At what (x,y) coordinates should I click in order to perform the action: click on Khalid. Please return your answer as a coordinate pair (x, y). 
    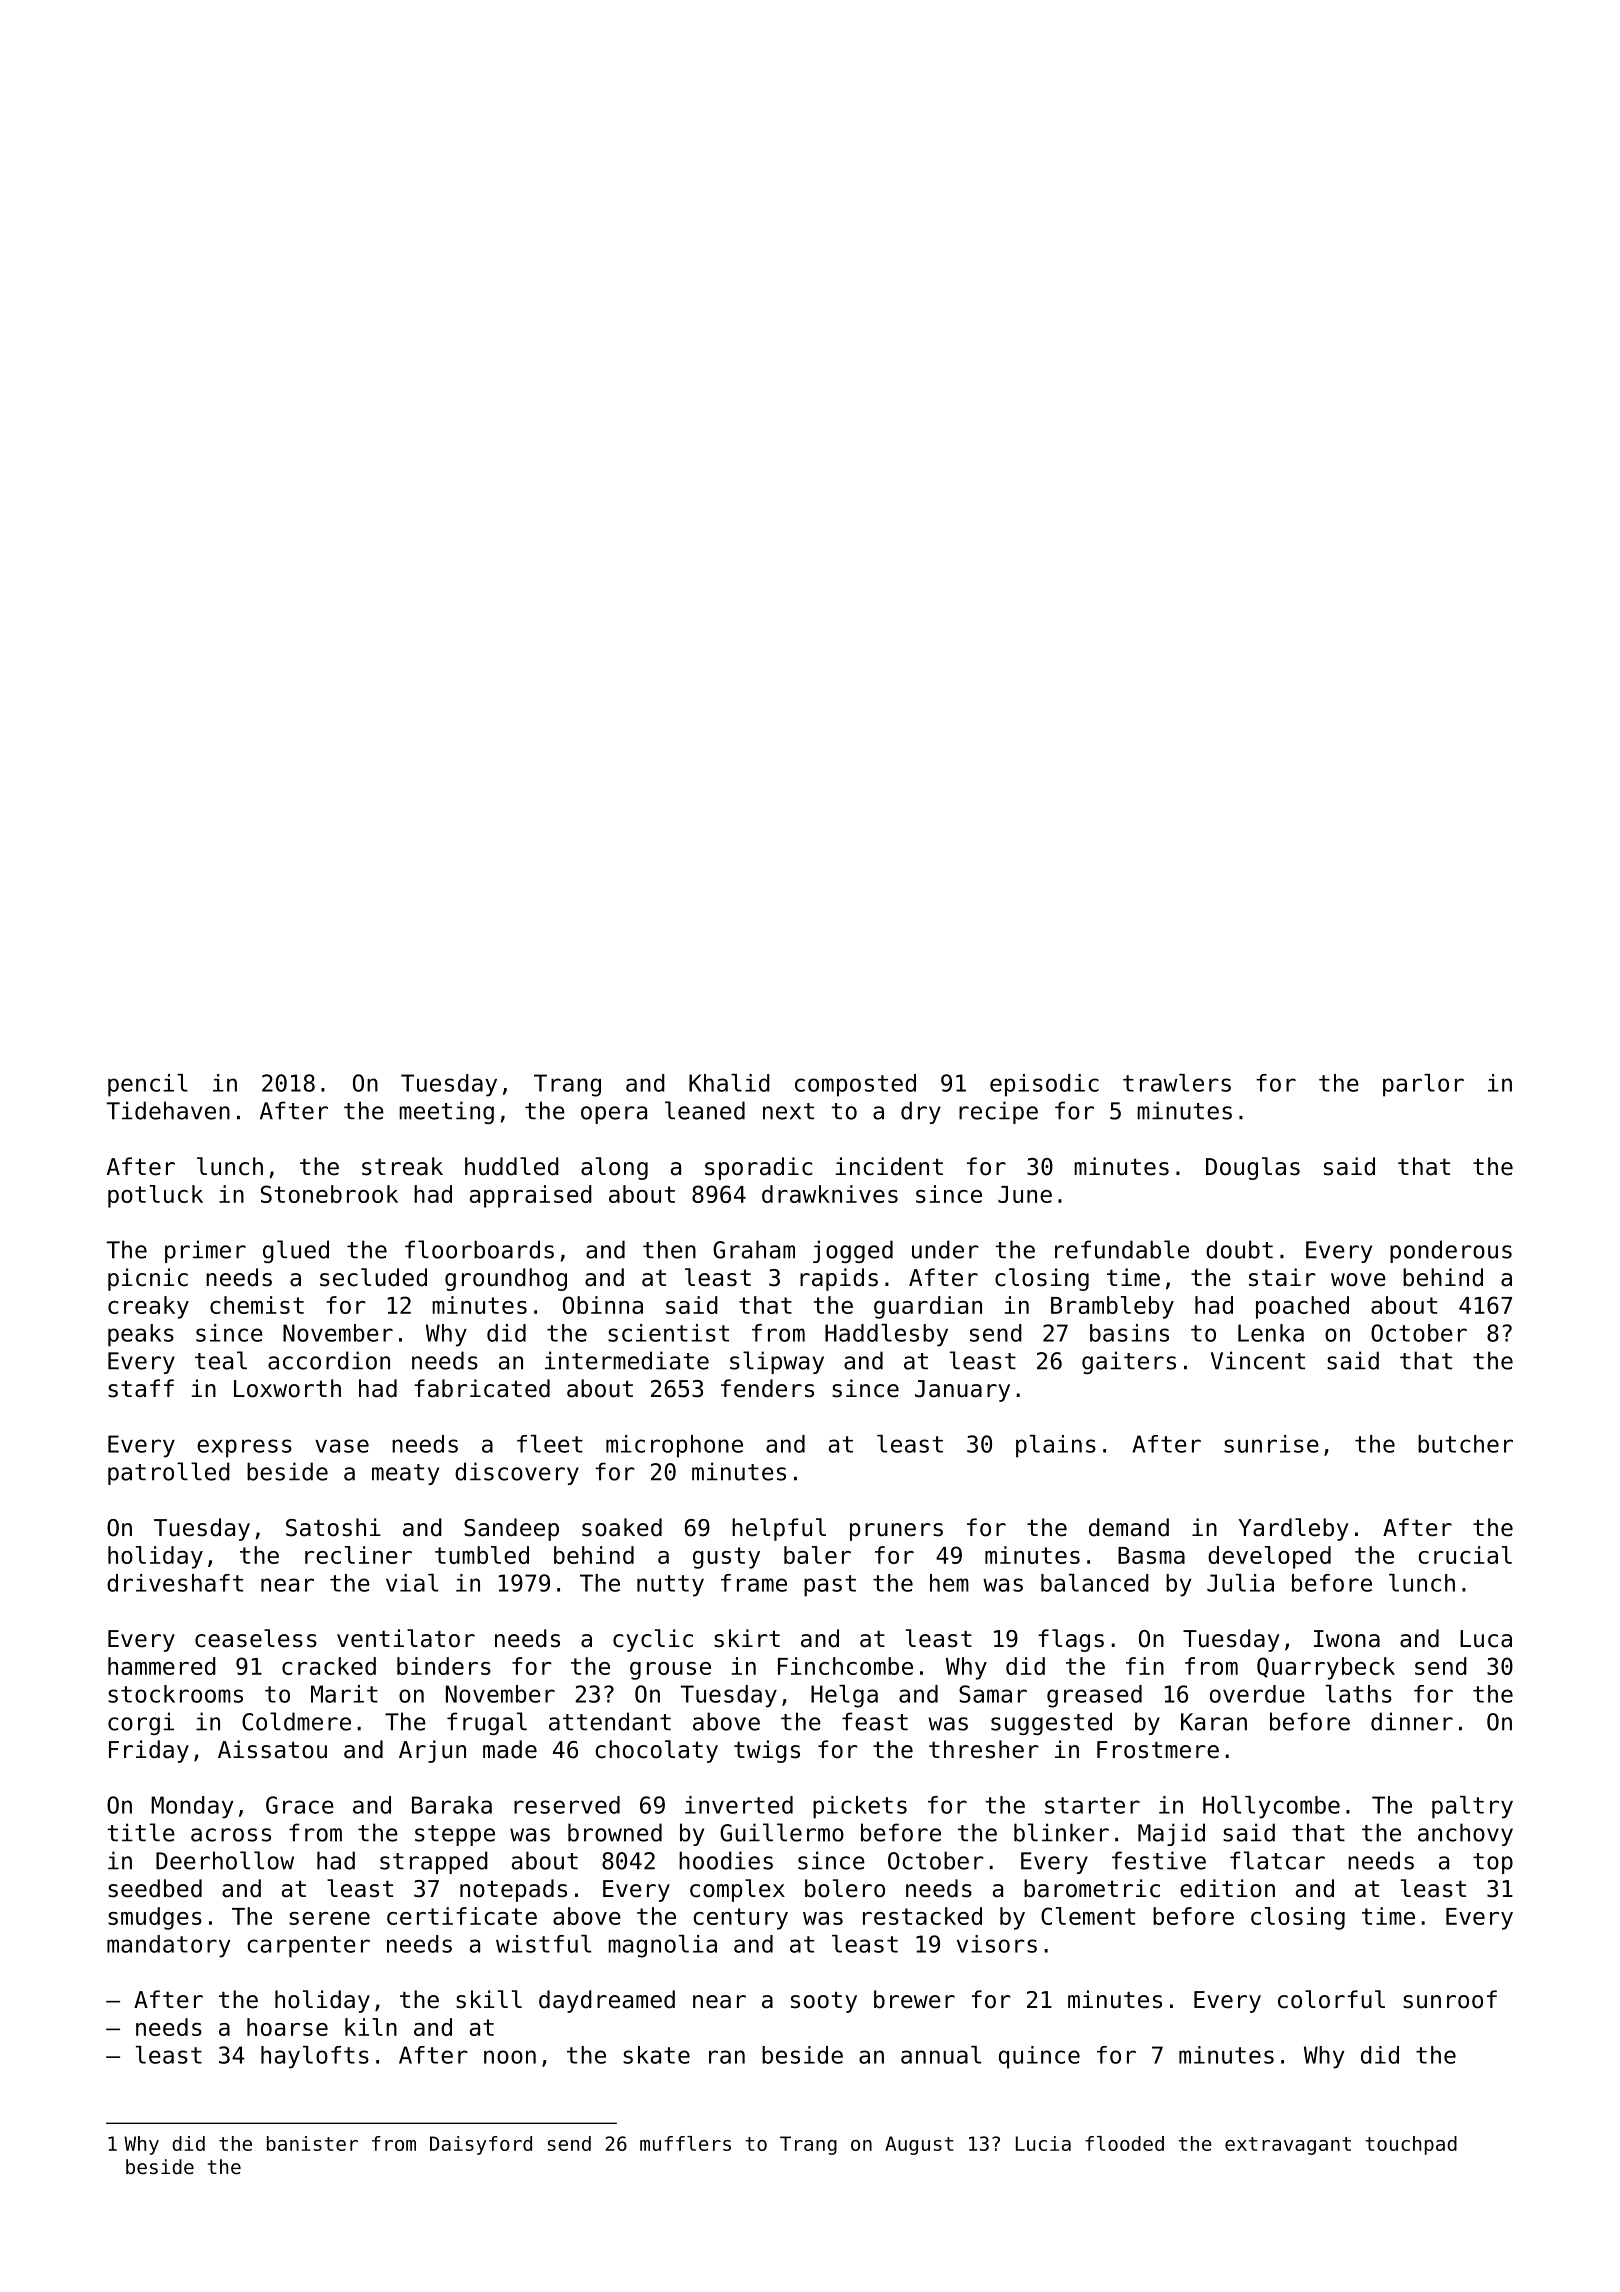
    Looking at the image, I should click on (729, 1083).
